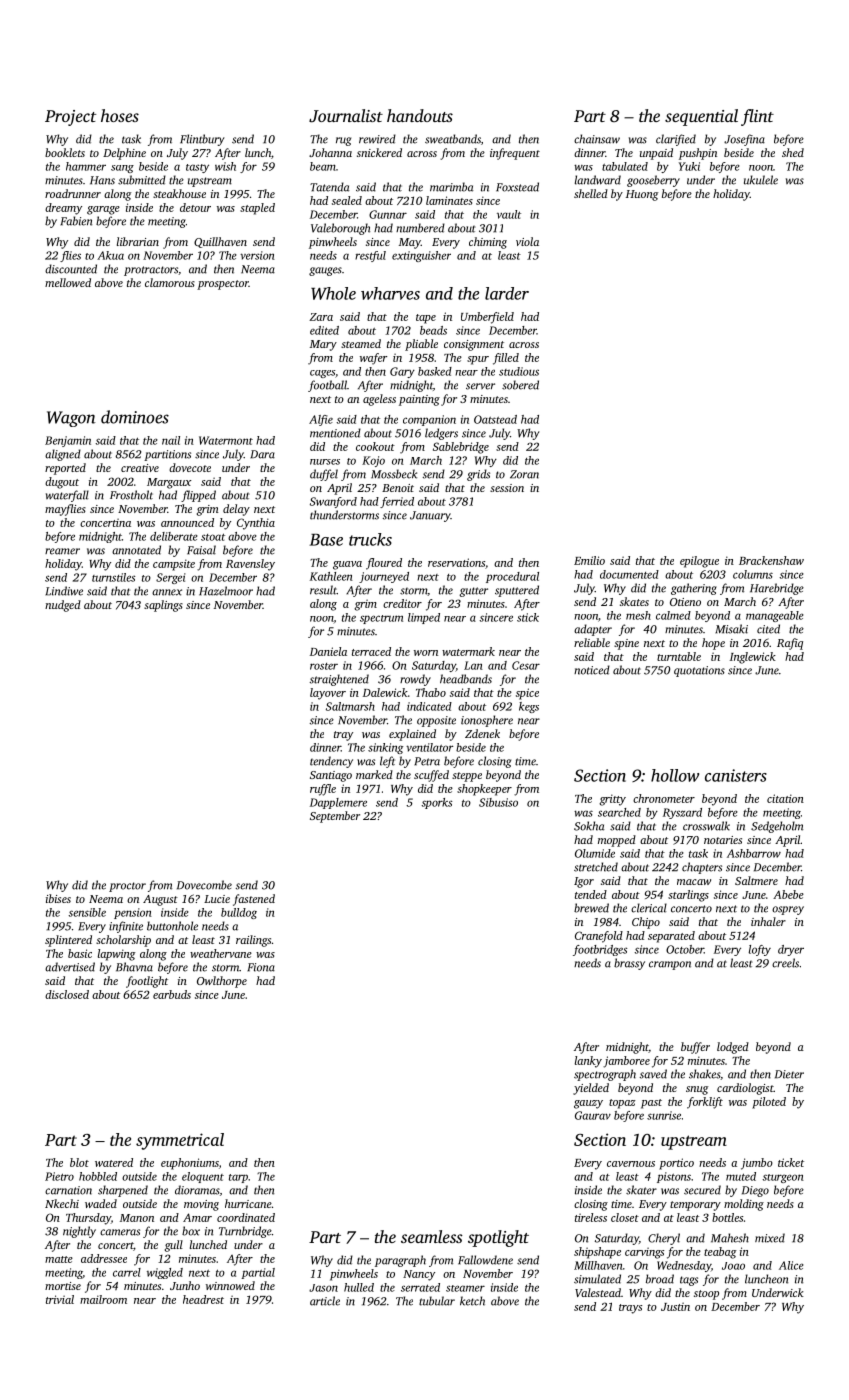 The height and width of the document is (1400, 849). I want to click on Emilio, so click(589, 560).
